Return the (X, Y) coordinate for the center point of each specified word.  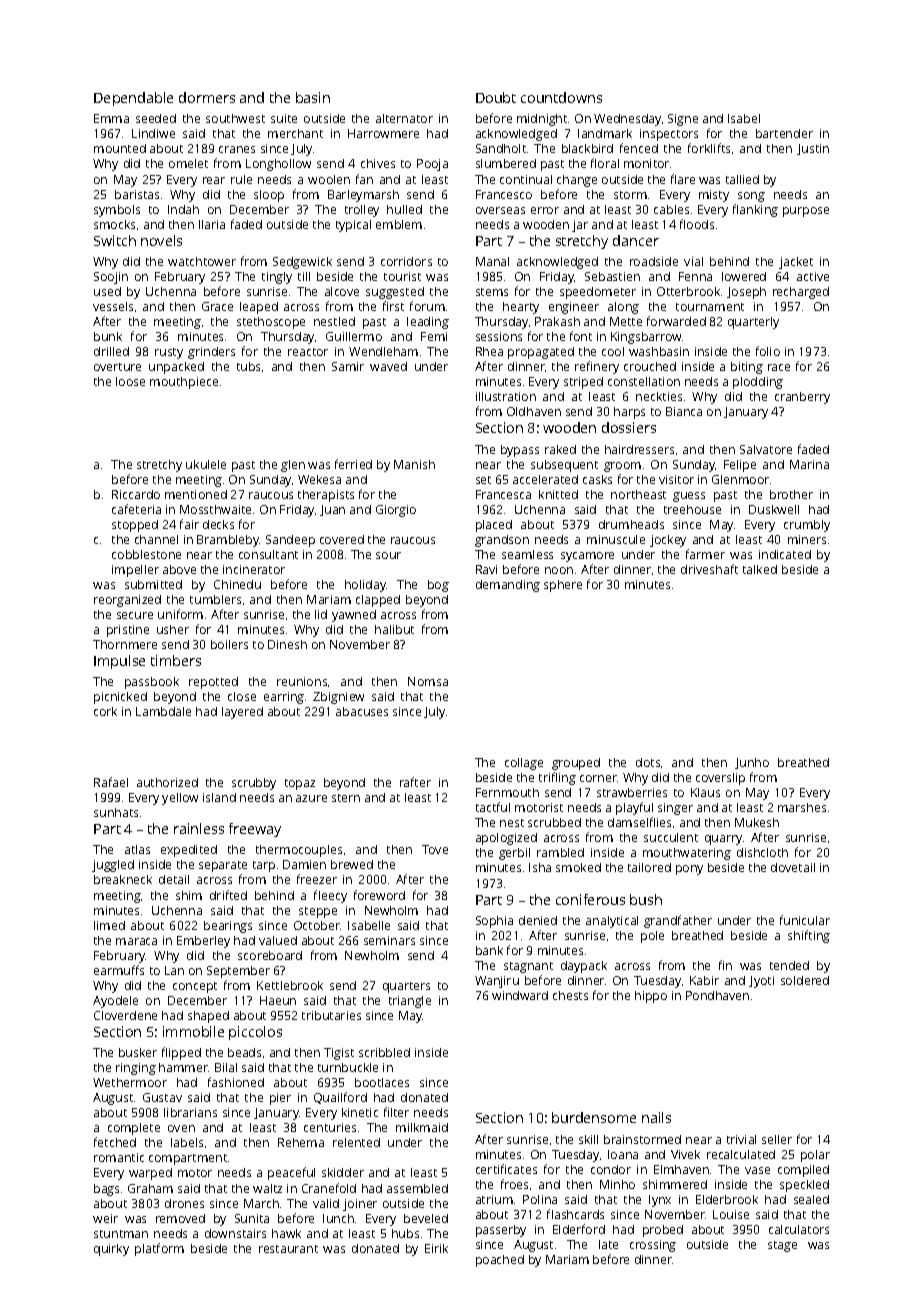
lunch (338, 1218)
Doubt (496, 97)
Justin (813, 149)
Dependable (133, 99)
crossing (653, 1246)
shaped (208, 1017)
